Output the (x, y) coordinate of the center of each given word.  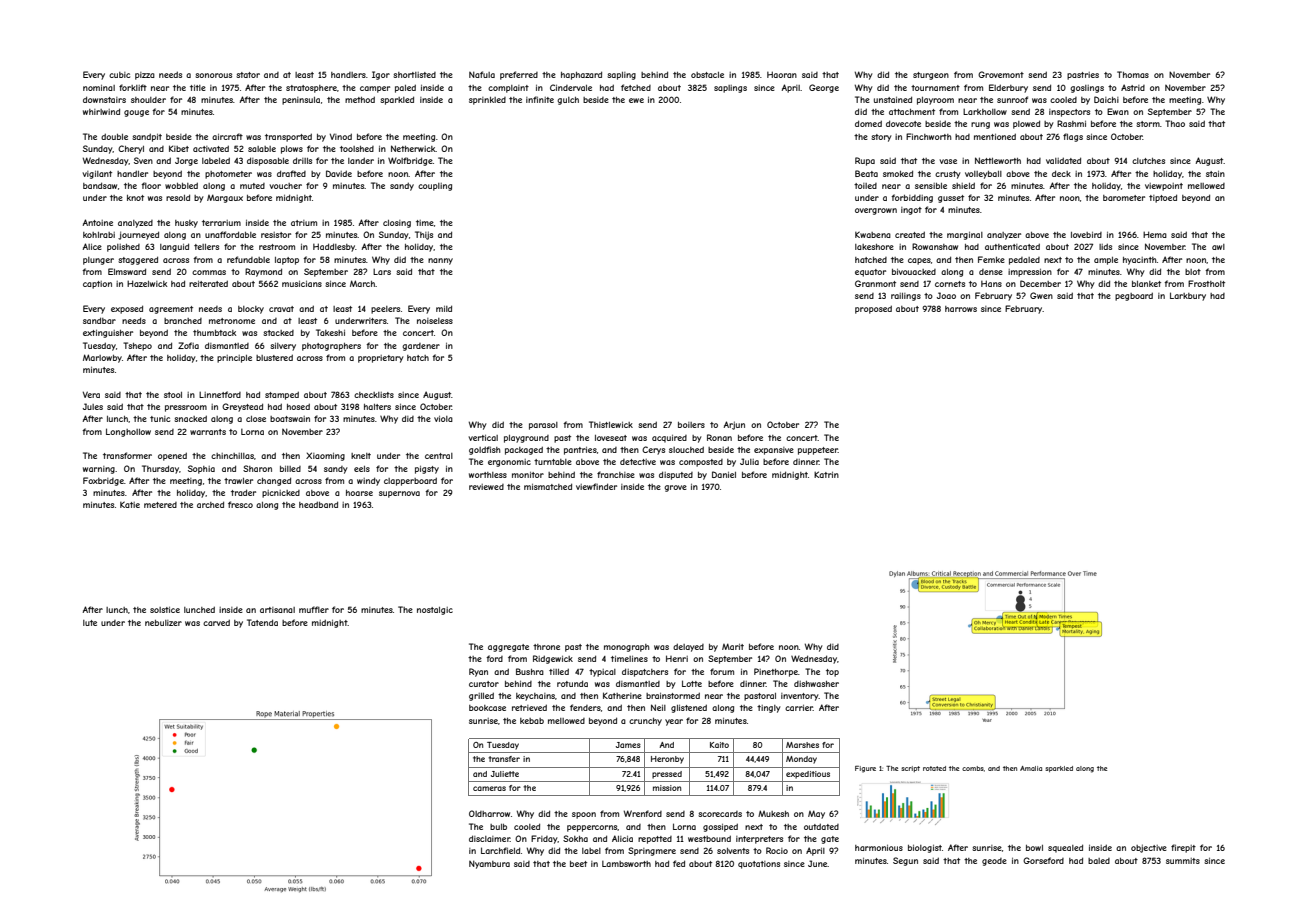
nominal (99, 88)
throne (546, 647)
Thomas (1133, 74)
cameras (489, 788)
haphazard (581, 75)
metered (160, 505)
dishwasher (816, 684)
